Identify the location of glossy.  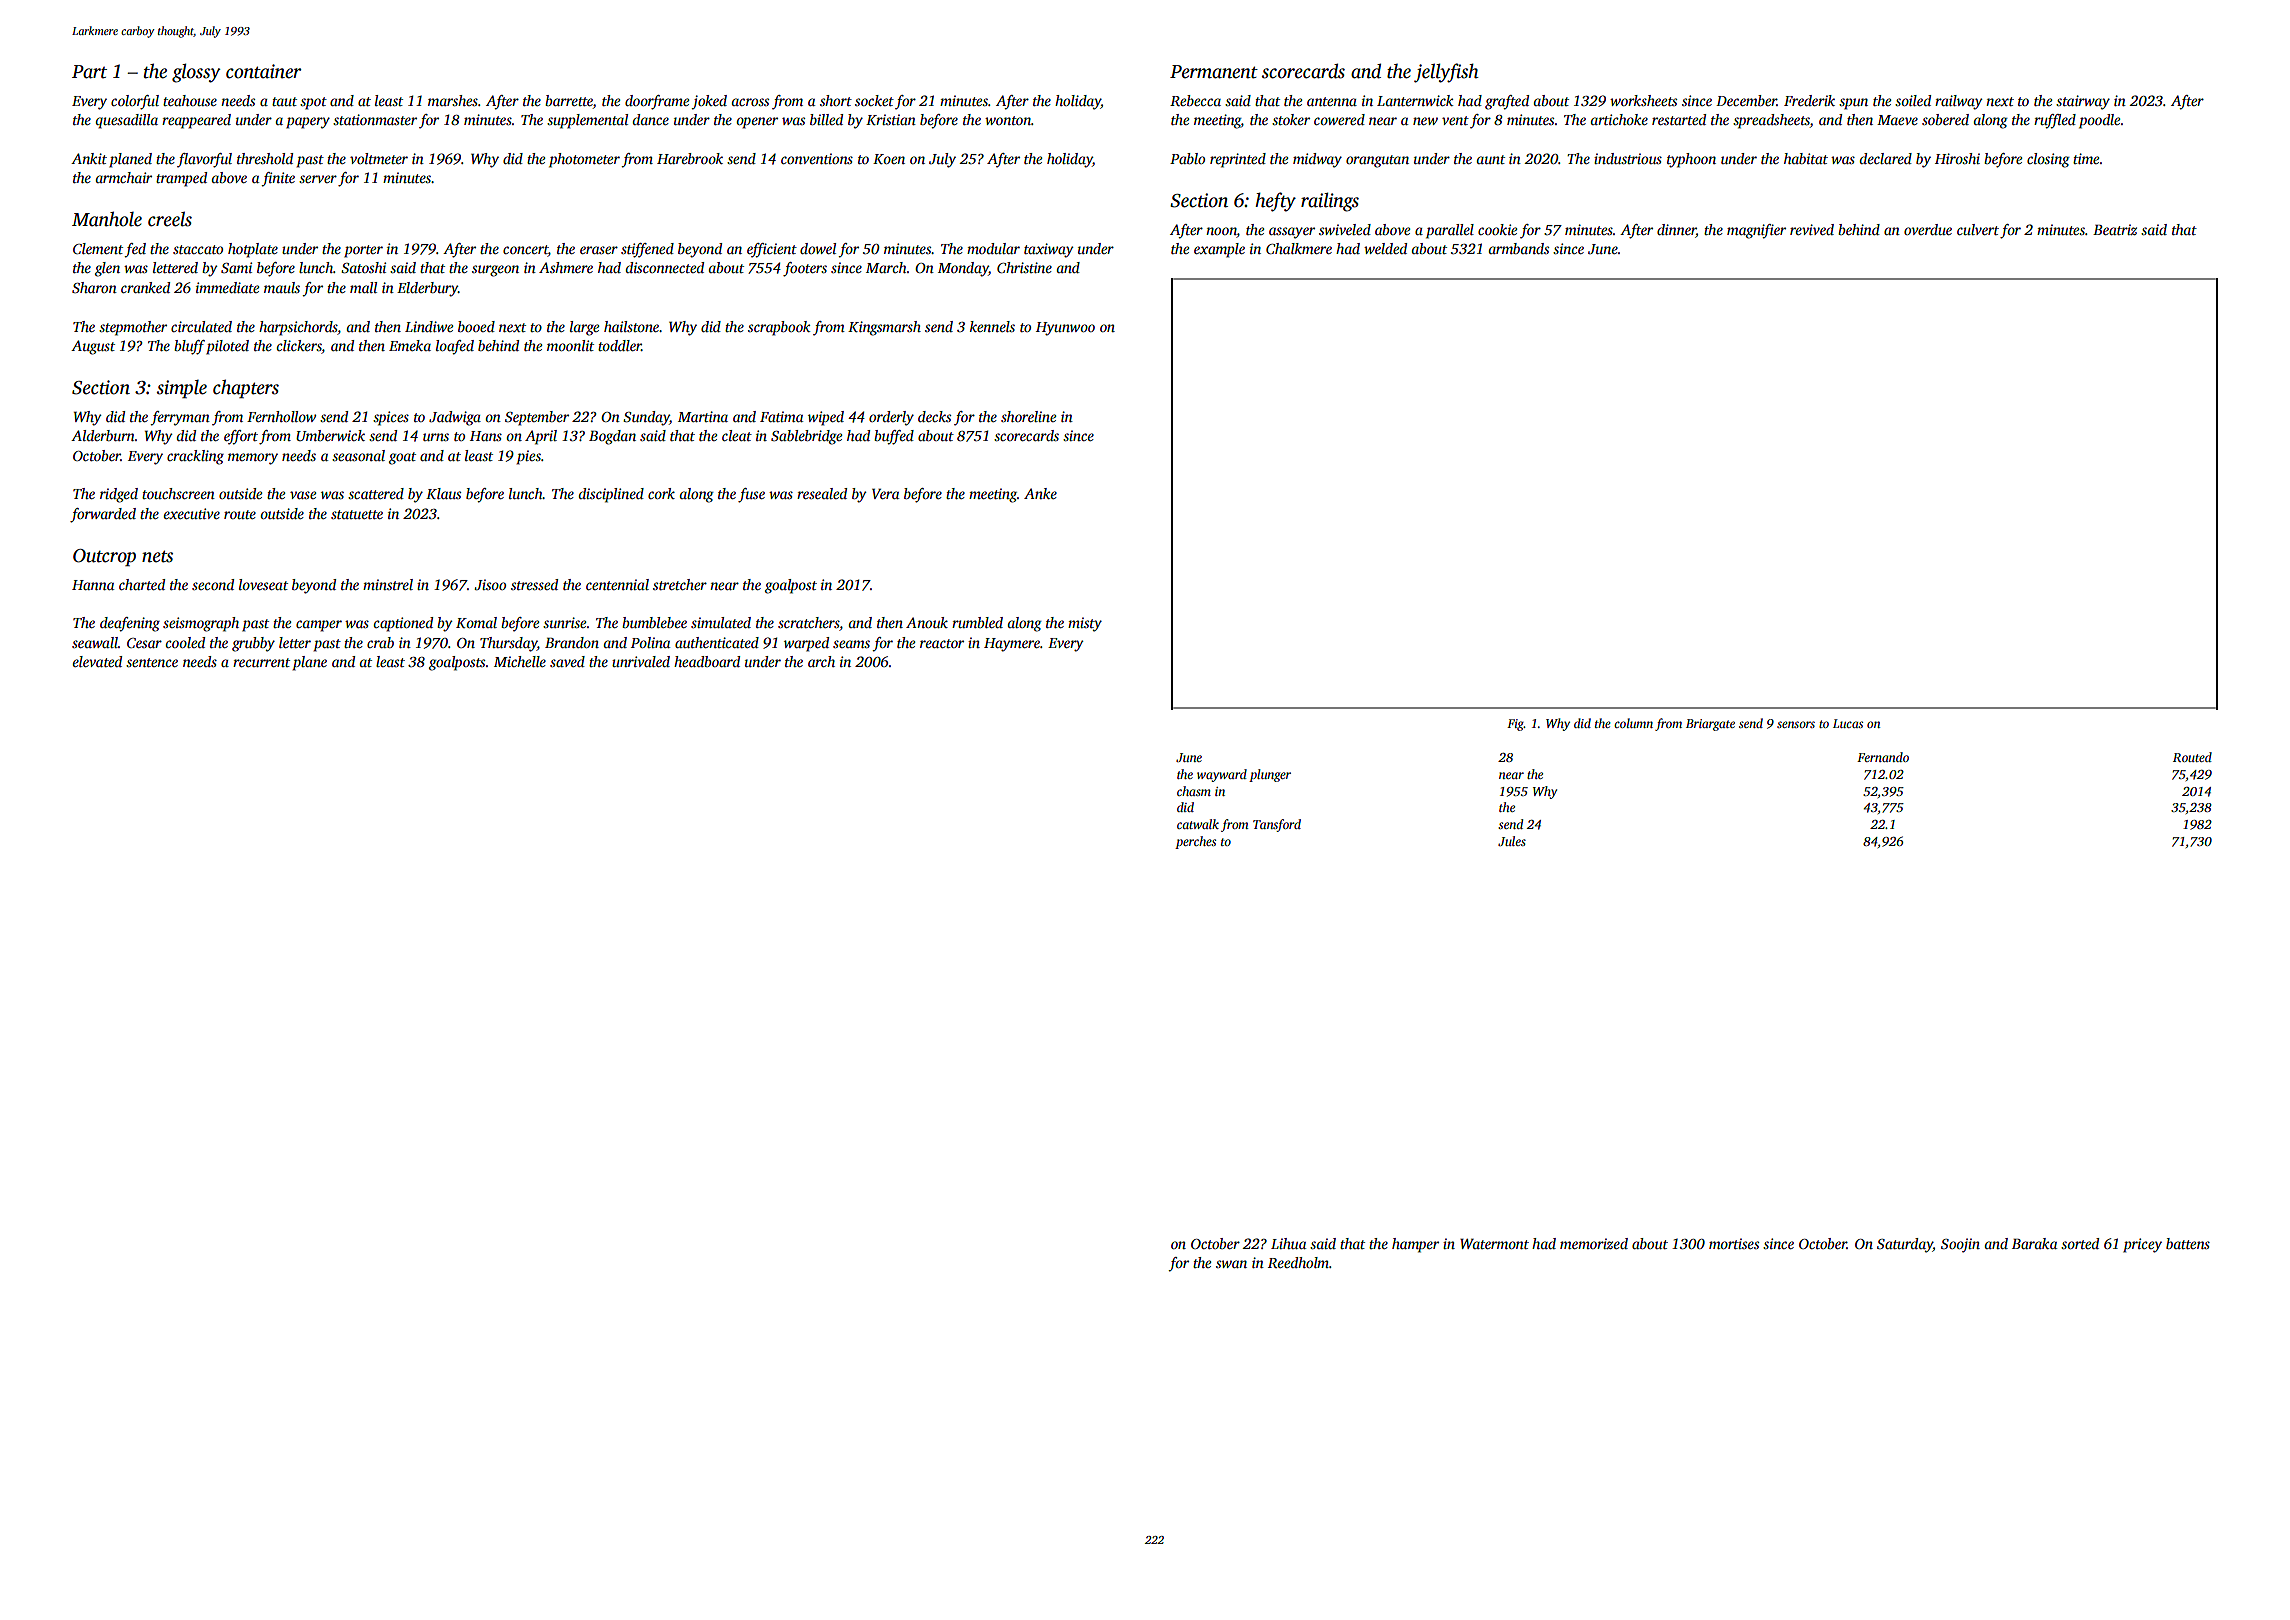
(196, 73).
